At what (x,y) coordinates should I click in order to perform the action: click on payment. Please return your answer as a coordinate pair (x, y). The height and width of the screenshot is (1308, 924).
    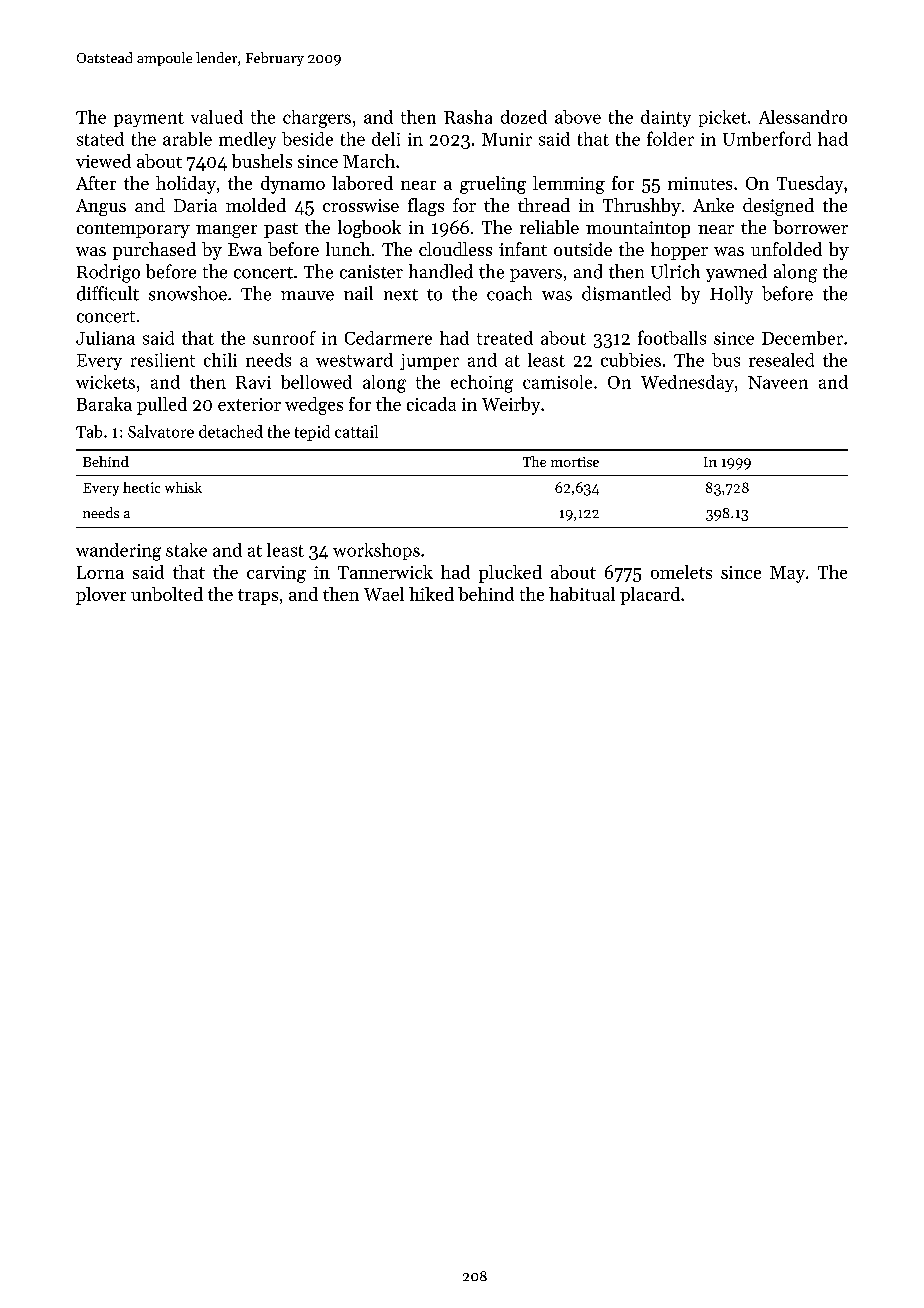
    Looking at the image, I should click on (149, 119).
